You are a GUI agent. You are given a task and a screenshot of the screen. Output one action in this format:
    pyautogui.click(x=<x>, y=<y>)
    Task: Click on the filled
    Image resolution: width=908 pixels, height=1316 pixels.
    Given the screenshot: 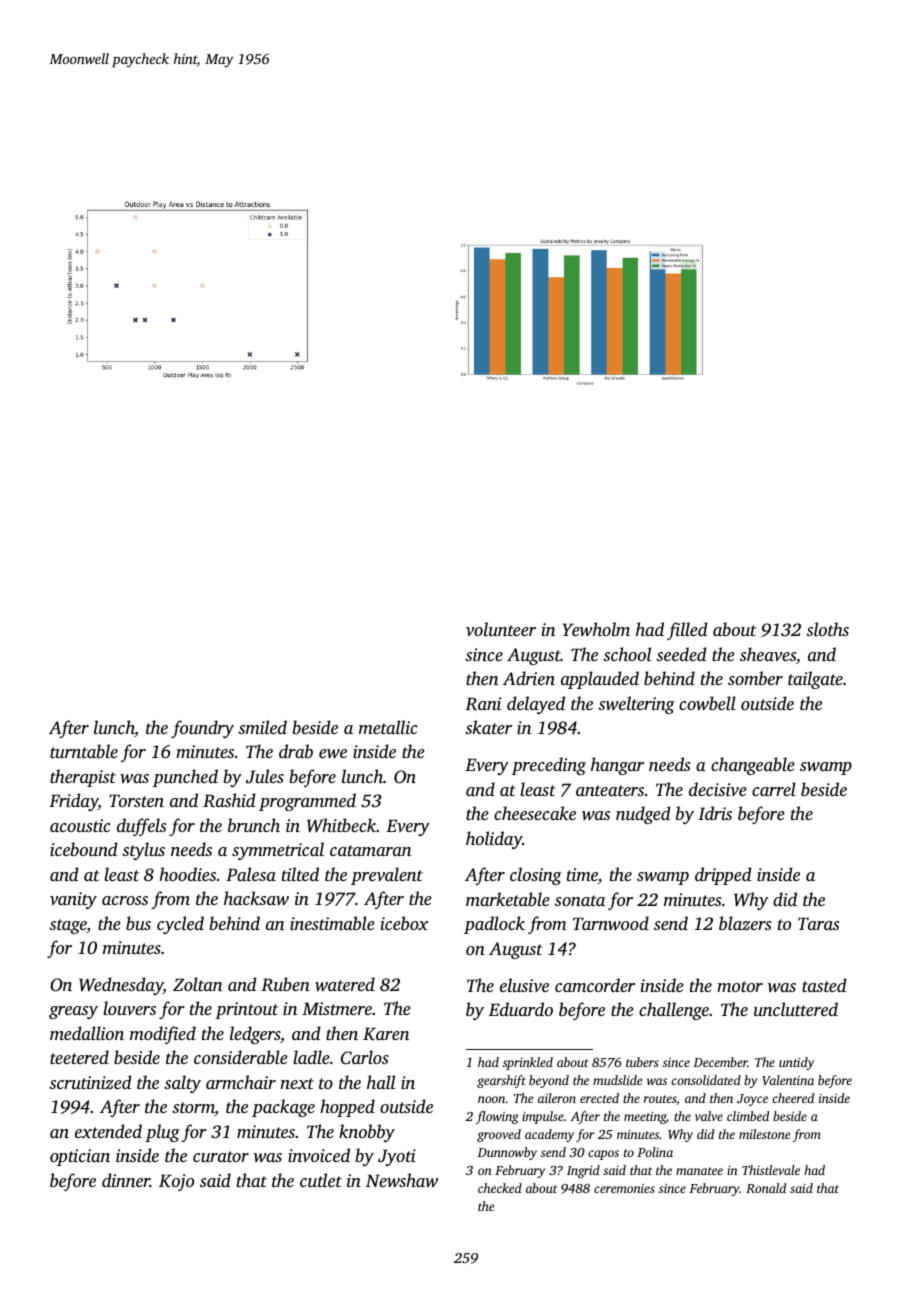 What is the action you would take?
    pyautogui.click(x=687, y=631)
